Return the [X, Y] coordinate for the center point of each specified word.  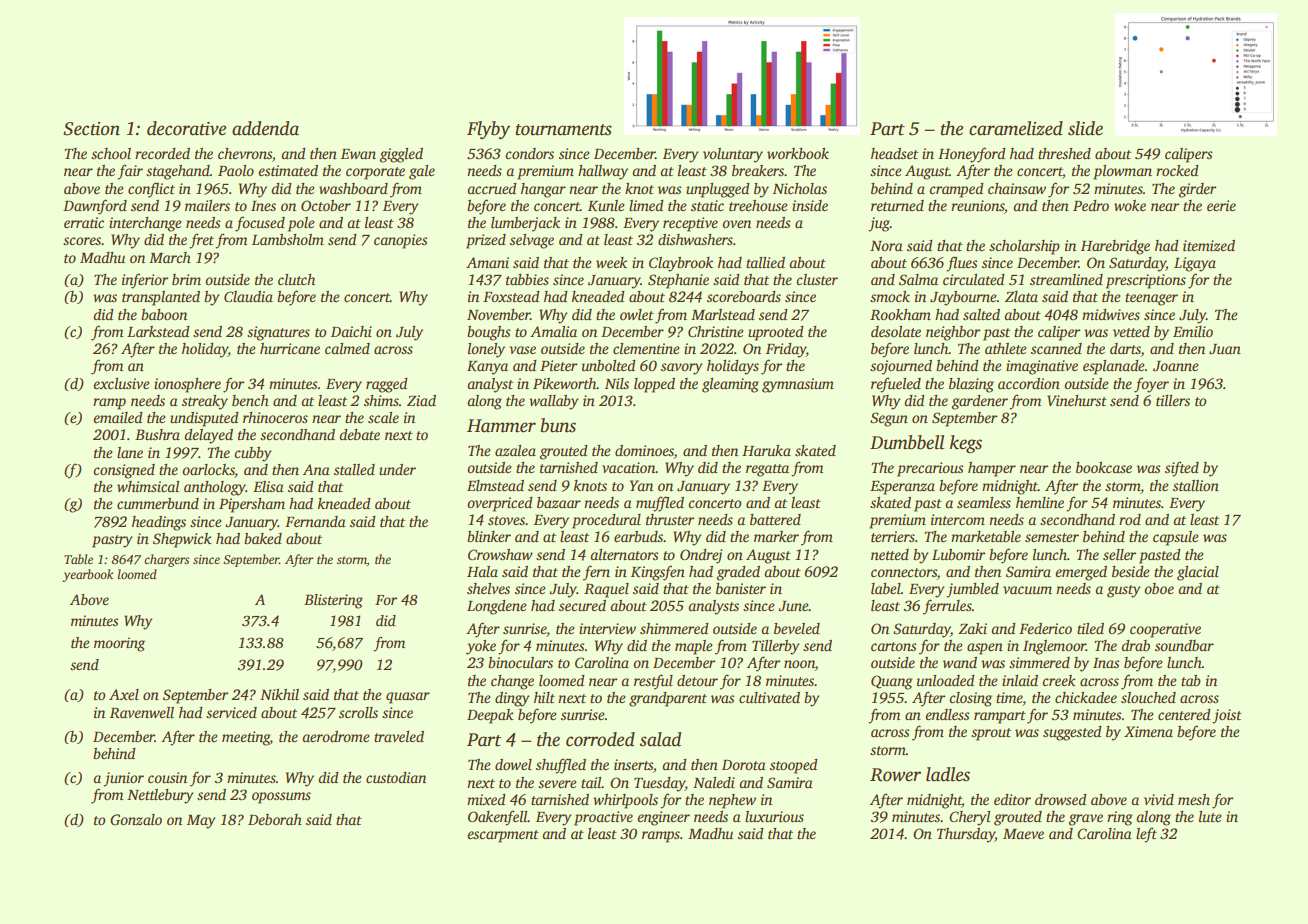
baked [263, 538]
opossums [281, 798]
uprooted [776, 333]
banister [741, 588]
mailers [207, 205]
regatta [767, 470]
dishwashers [695, 239]
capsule [1176, 538]
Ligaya [1195, 264]
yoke [481, 647]
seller [1119, 554]
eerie [1221, 205]
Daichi [351, 331]
